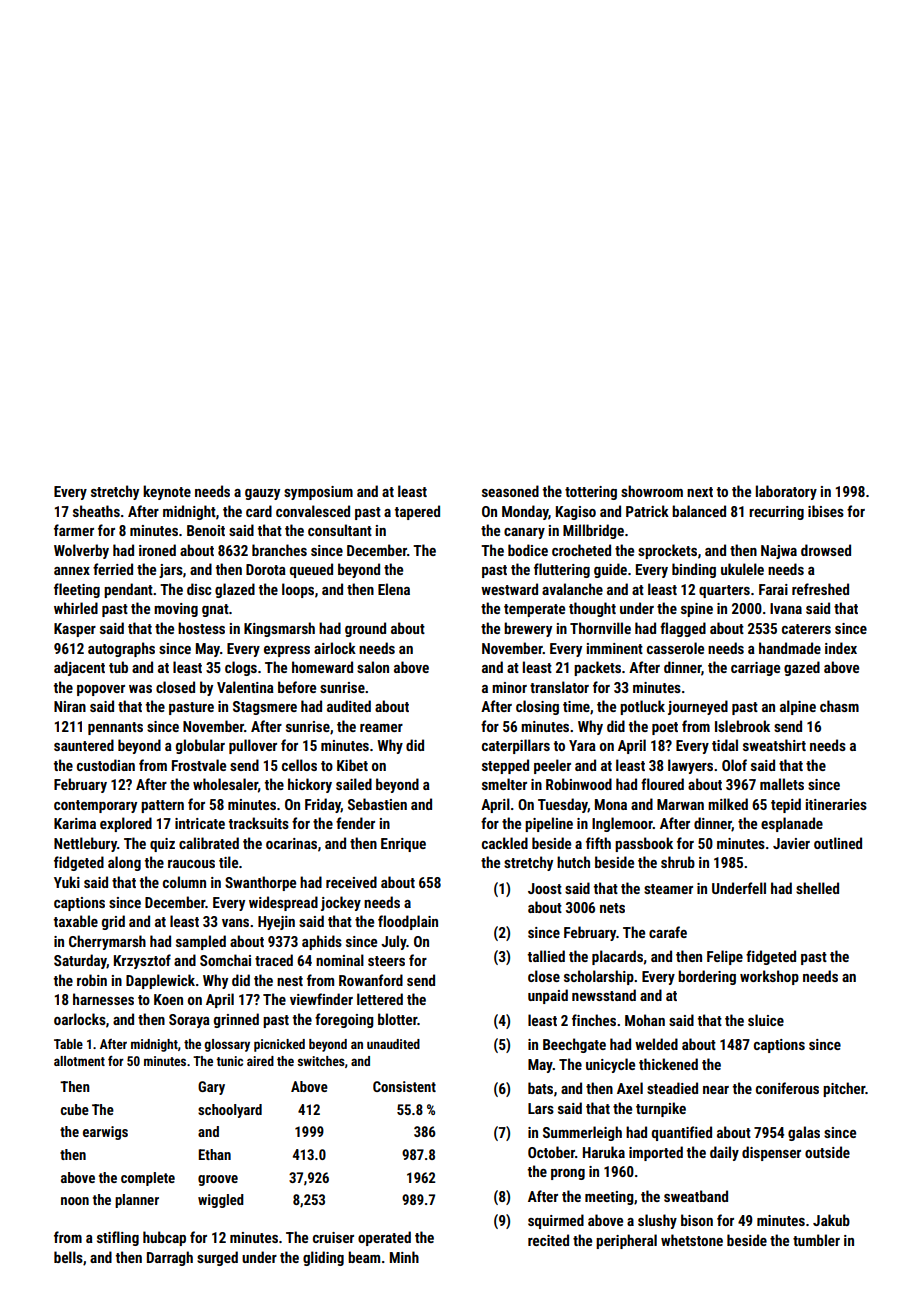 This screenshot has width=924, height=1308. What do you see at coordinates (81, 551) in the screenshot?
I see `Wolverby` at bounding box center [81, 551].
